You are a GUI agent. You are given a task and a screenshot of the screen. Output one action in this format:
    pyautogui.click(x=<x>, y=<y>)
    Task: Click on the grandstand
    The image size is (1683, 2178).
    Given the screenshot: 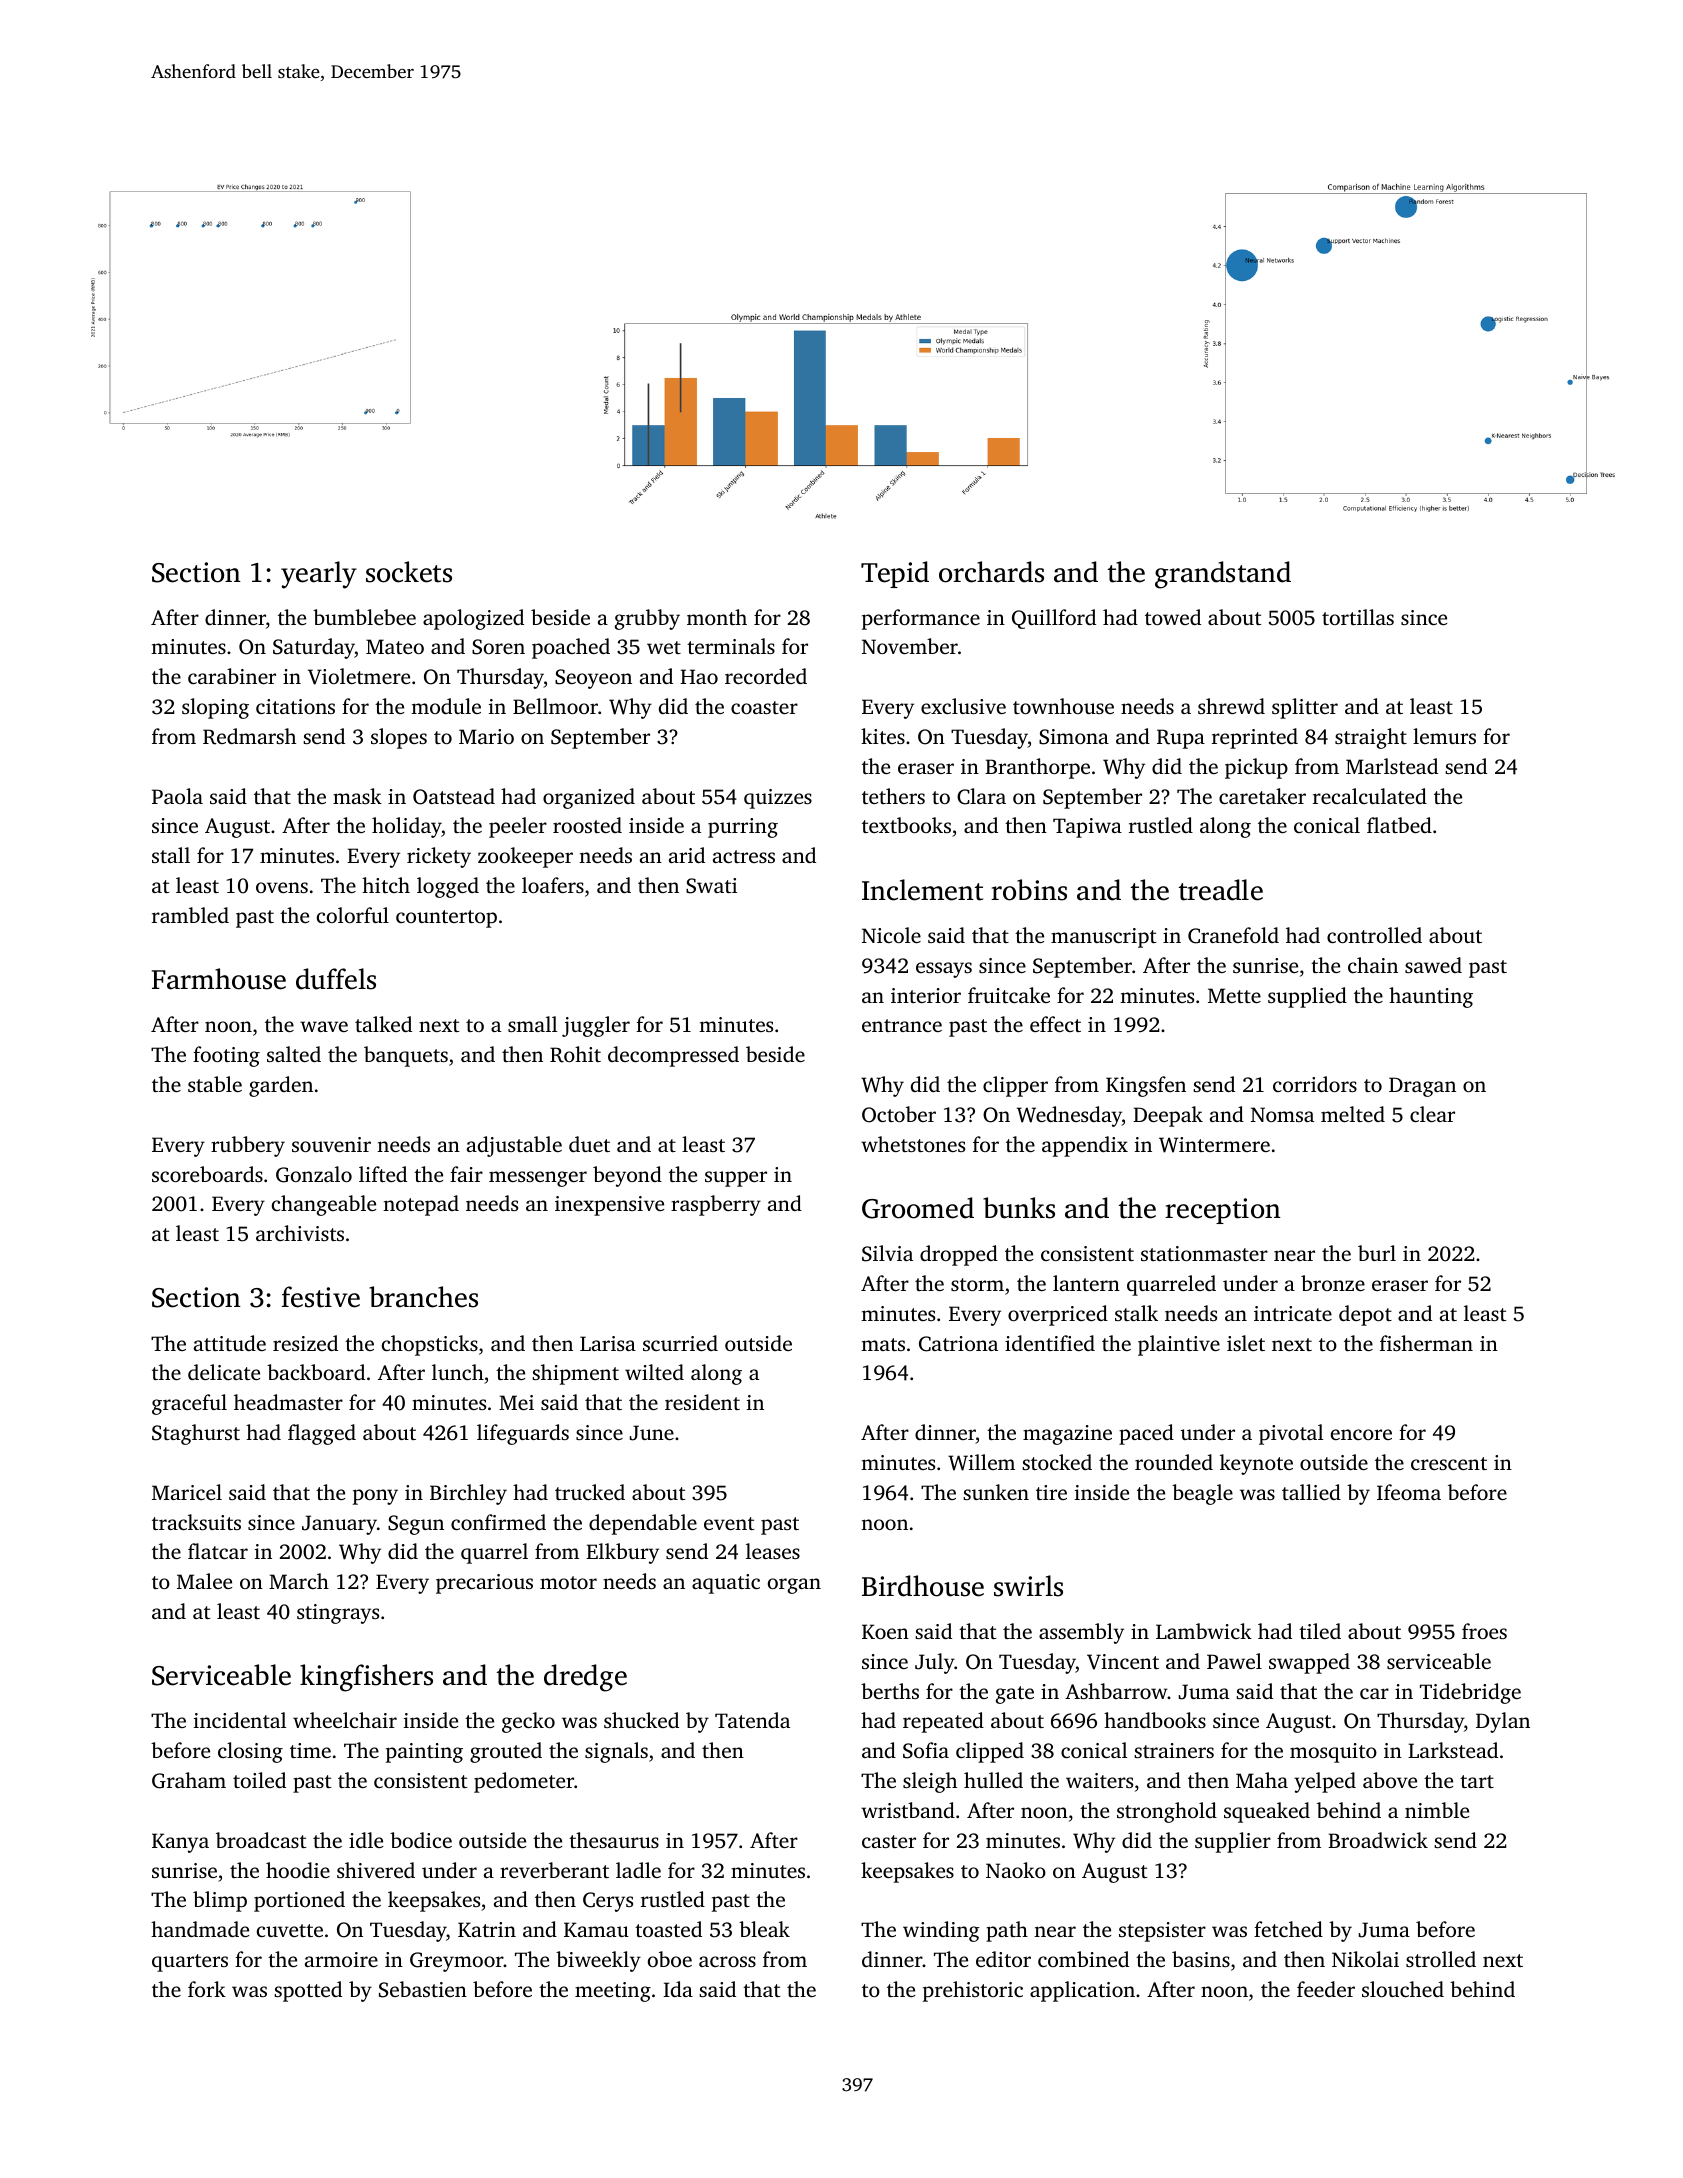 What is the action you would take?
    pyautogui.click(x=1223, y=575)
